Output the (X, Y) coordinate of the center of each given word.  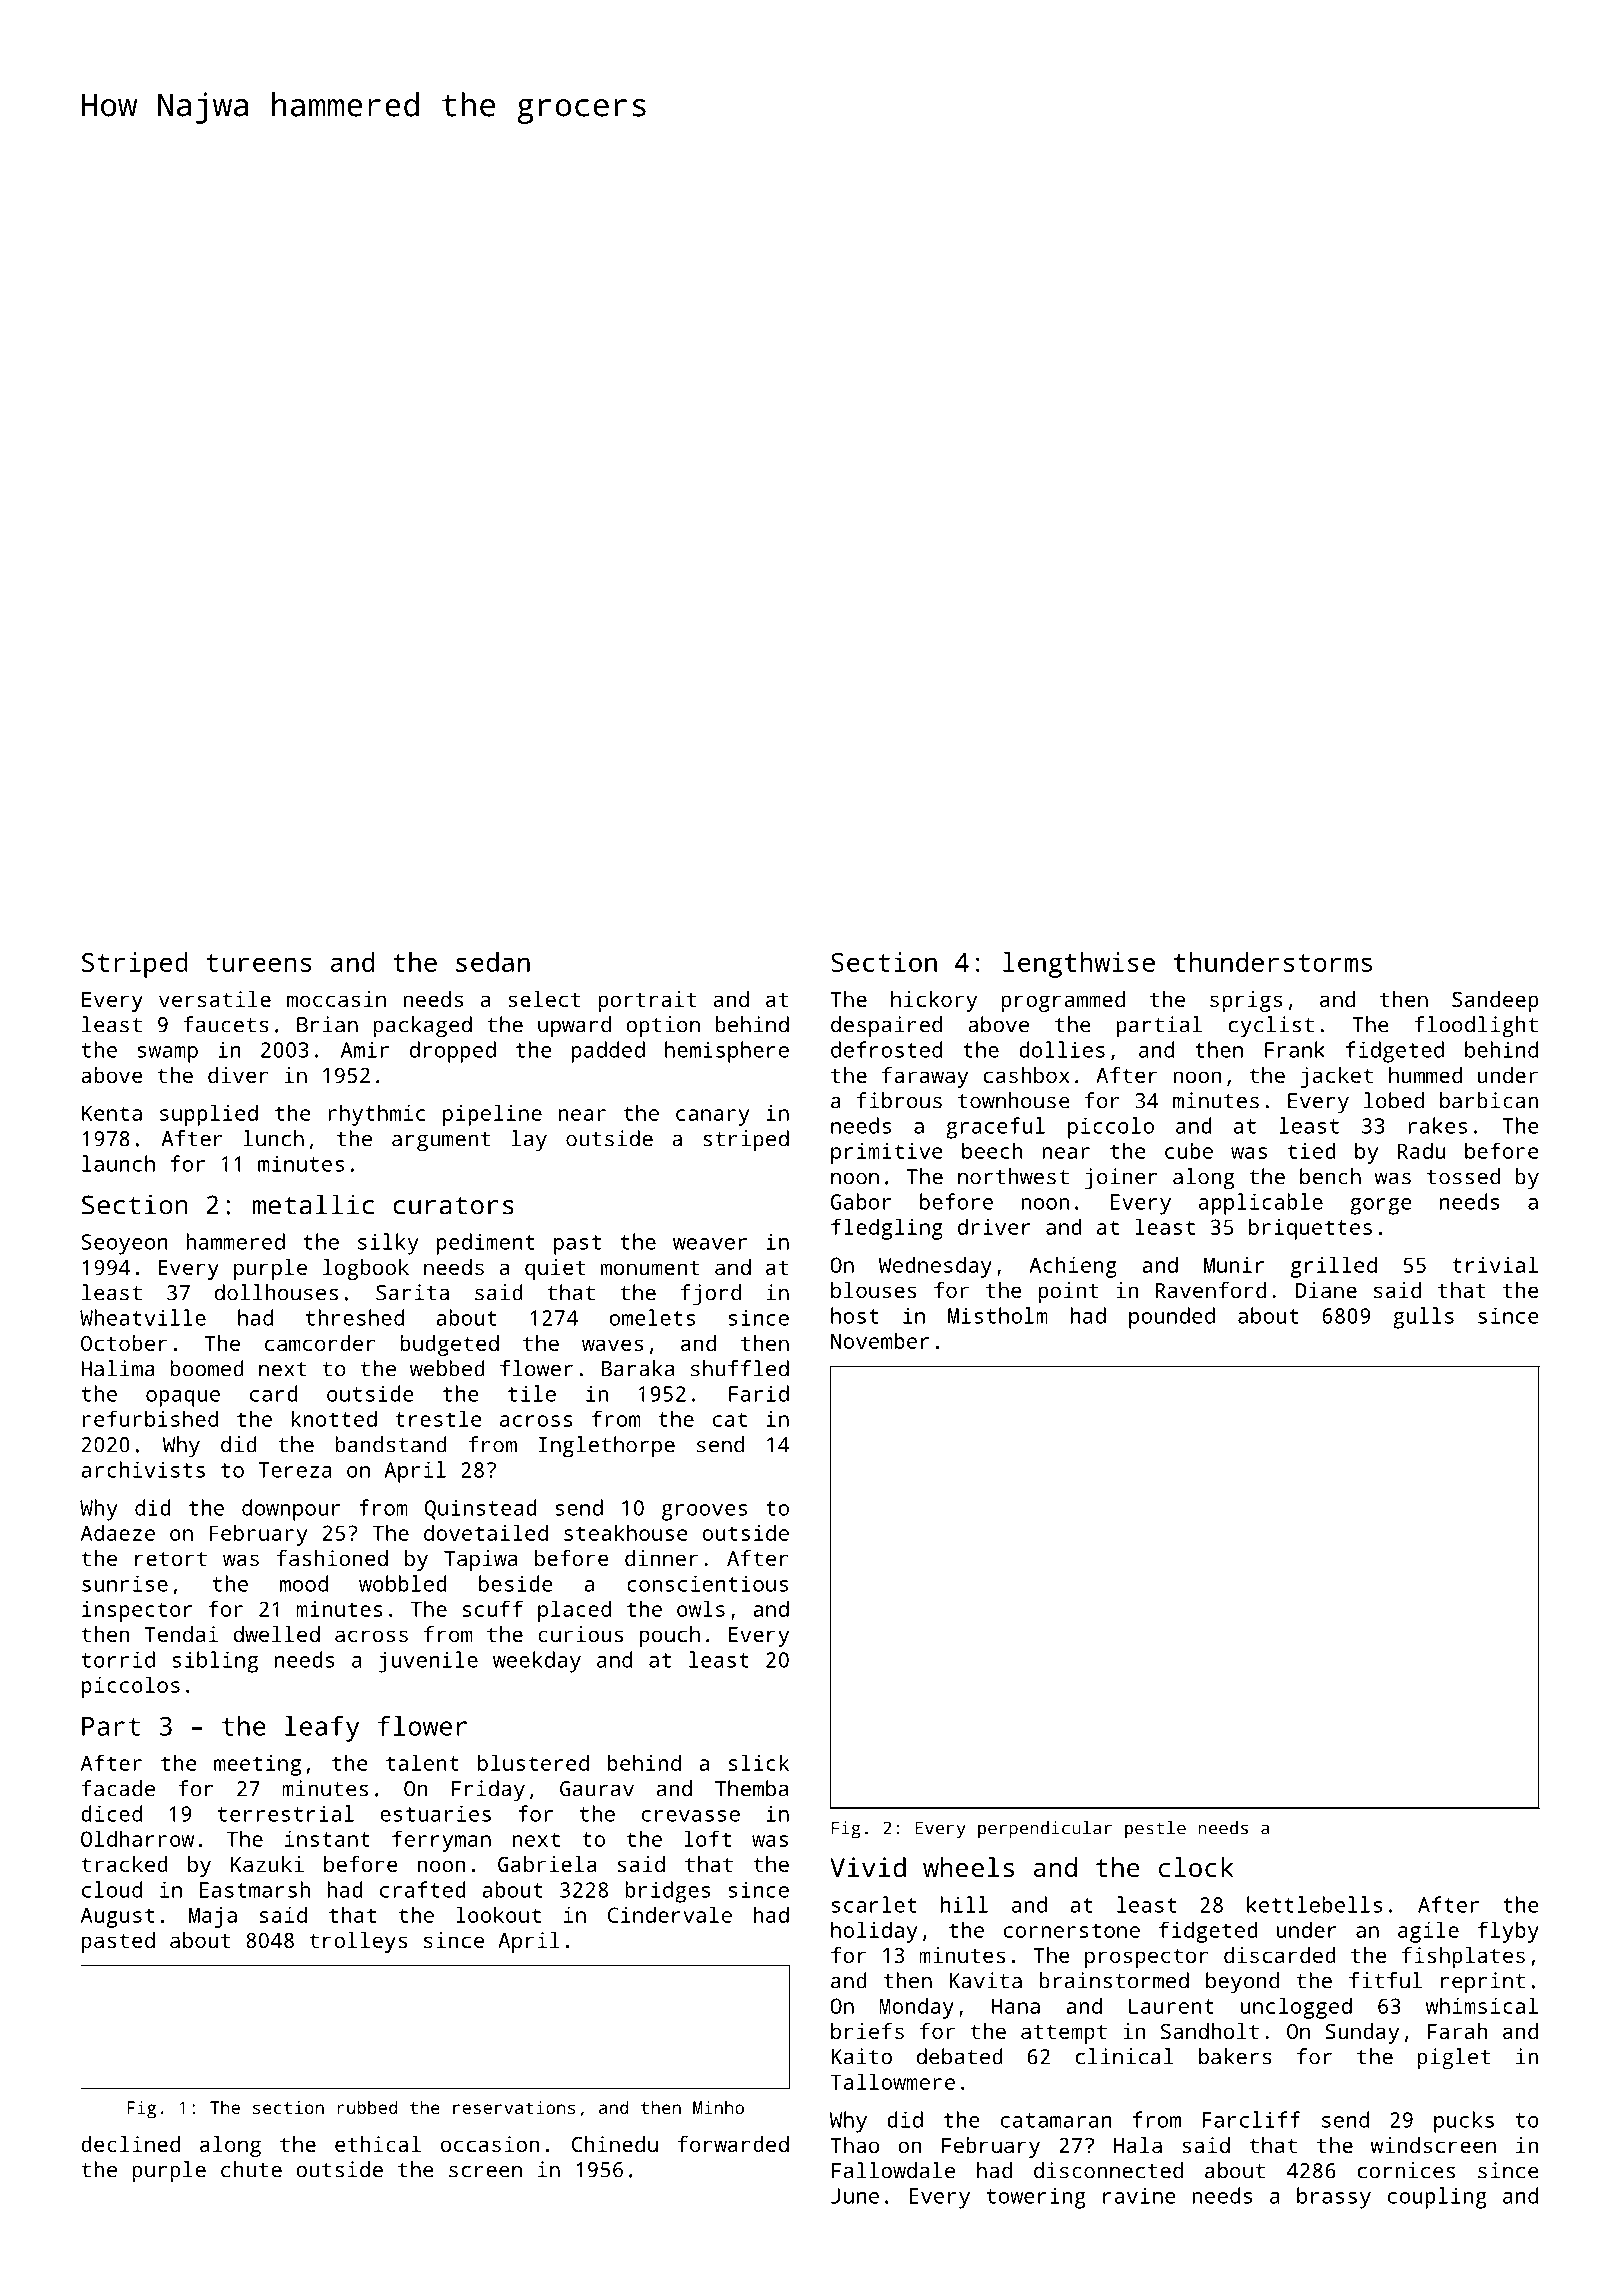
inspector (137, 1611)
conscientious (707, 1583)
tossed (1463, 1176)
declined (130, 2144)
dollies (1062, 1049)
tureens (258, 963)
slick (759, 1762)
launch (118, 1163)
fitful (1385, 1980)
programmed (1063, 1001)
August (118, 1917)
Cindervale (670, 1914)
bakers (1235, 2056)
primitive (887, 1153)
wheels (968, 1867)
